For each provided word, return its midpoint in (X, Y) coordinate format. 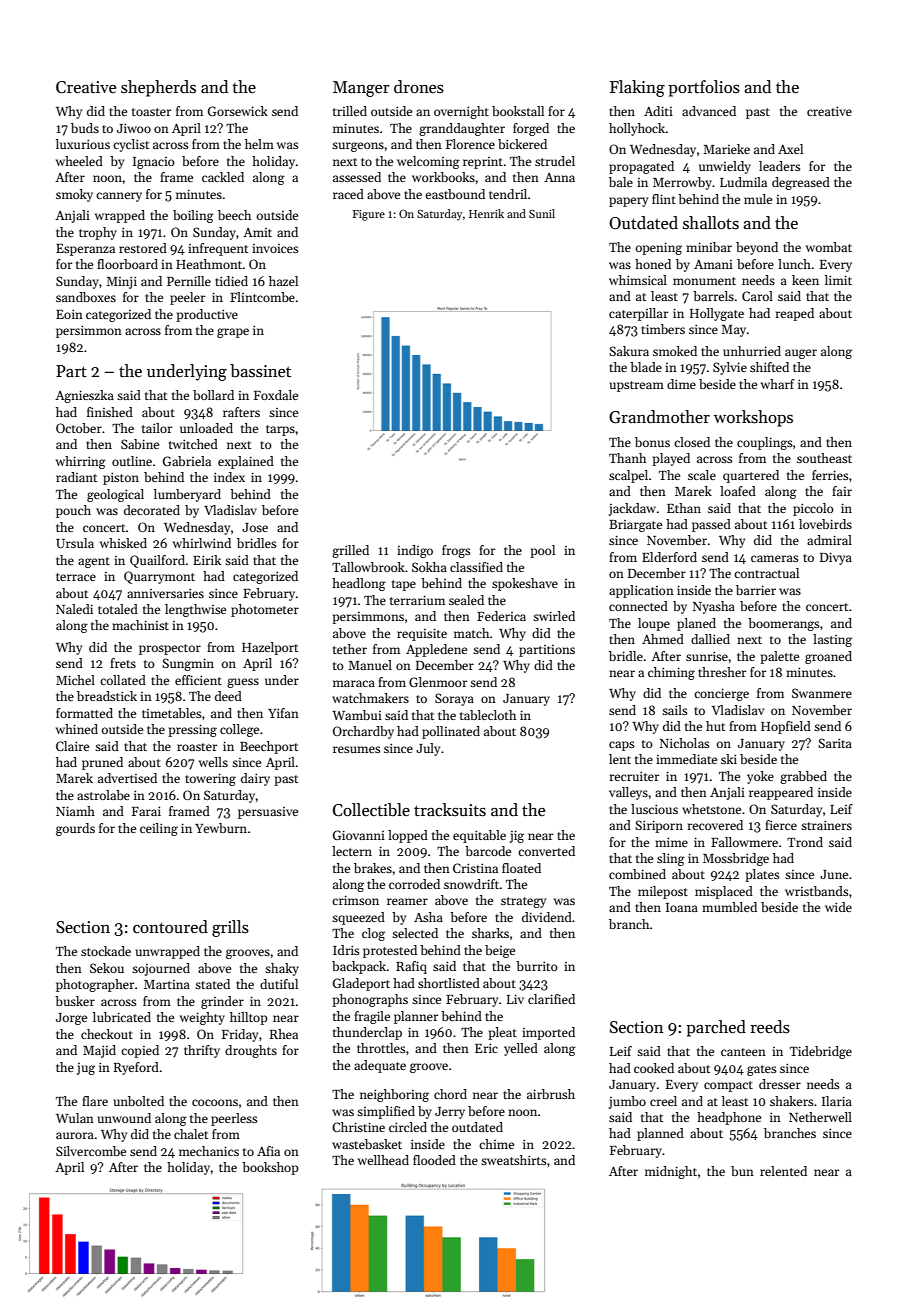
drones (419, 87)
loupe (654, 624)
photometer (265, 610)
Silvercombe (91, 1151)
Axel (790, 149)
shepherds (158, 88)
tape (404, 585)
